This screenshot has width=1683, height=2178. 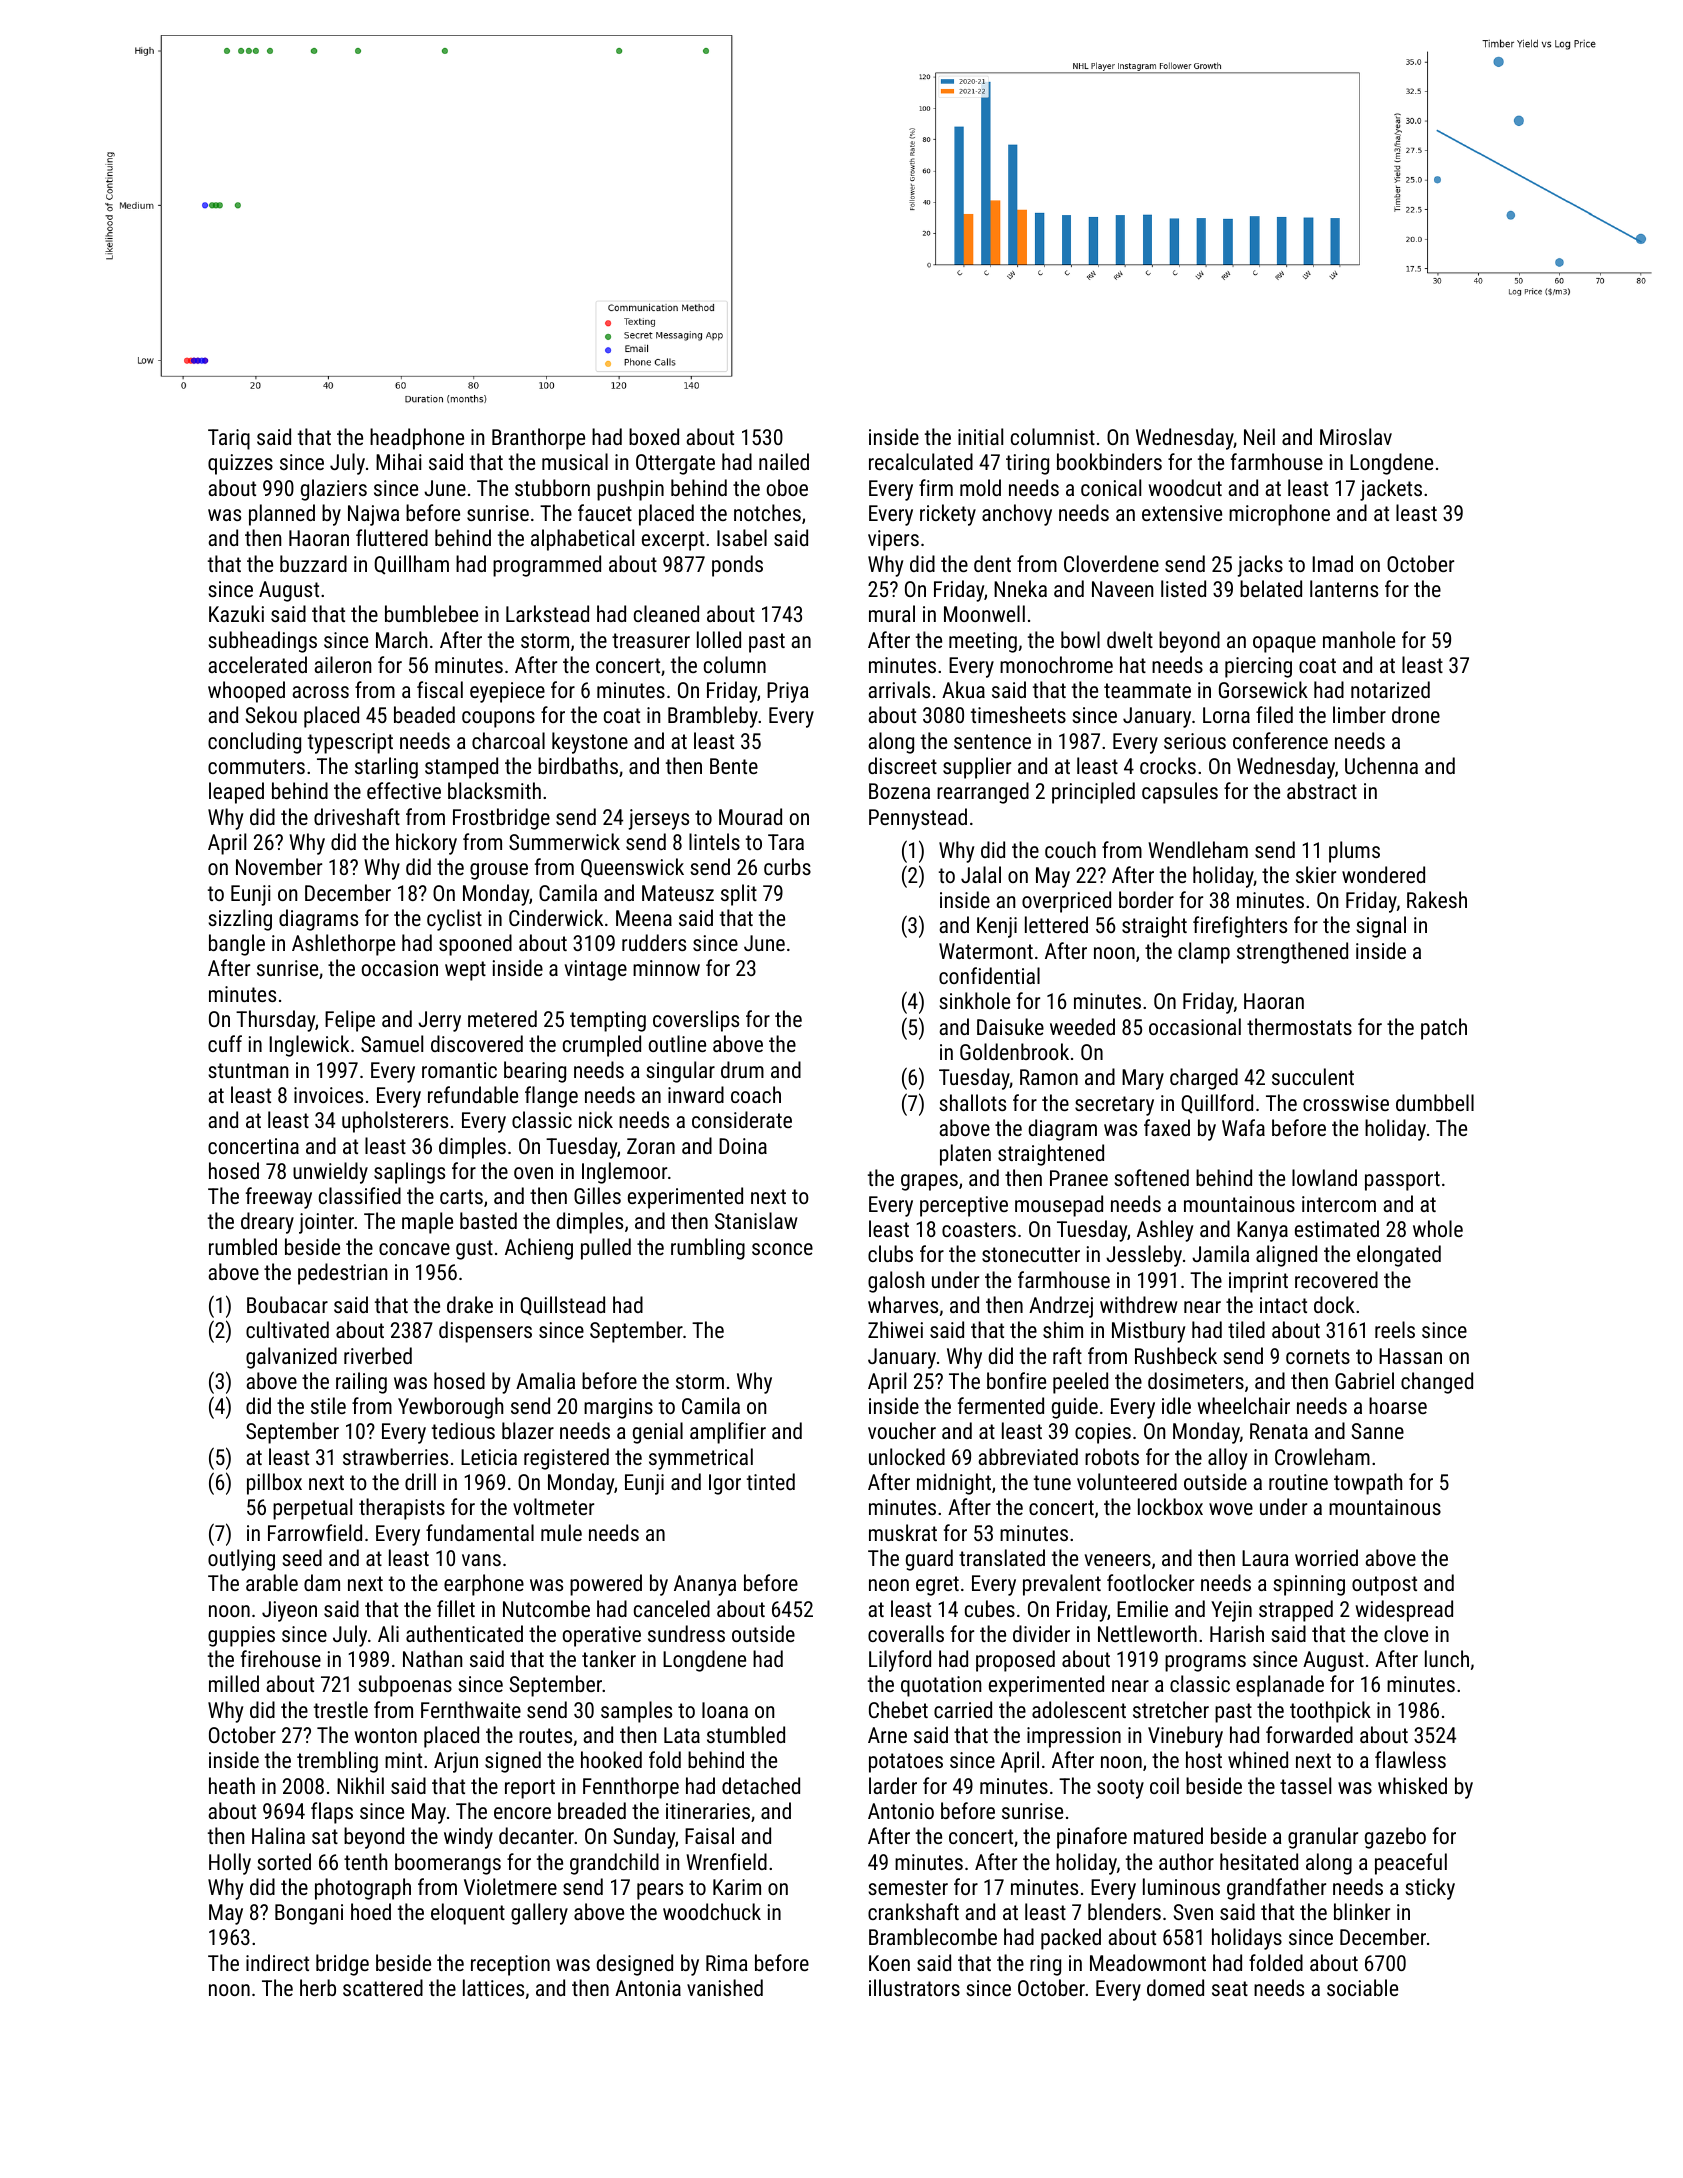 What do you see at coordinates (963, 689) in the screenshot?
I see `Akua` at bounding box center [963, 689].
